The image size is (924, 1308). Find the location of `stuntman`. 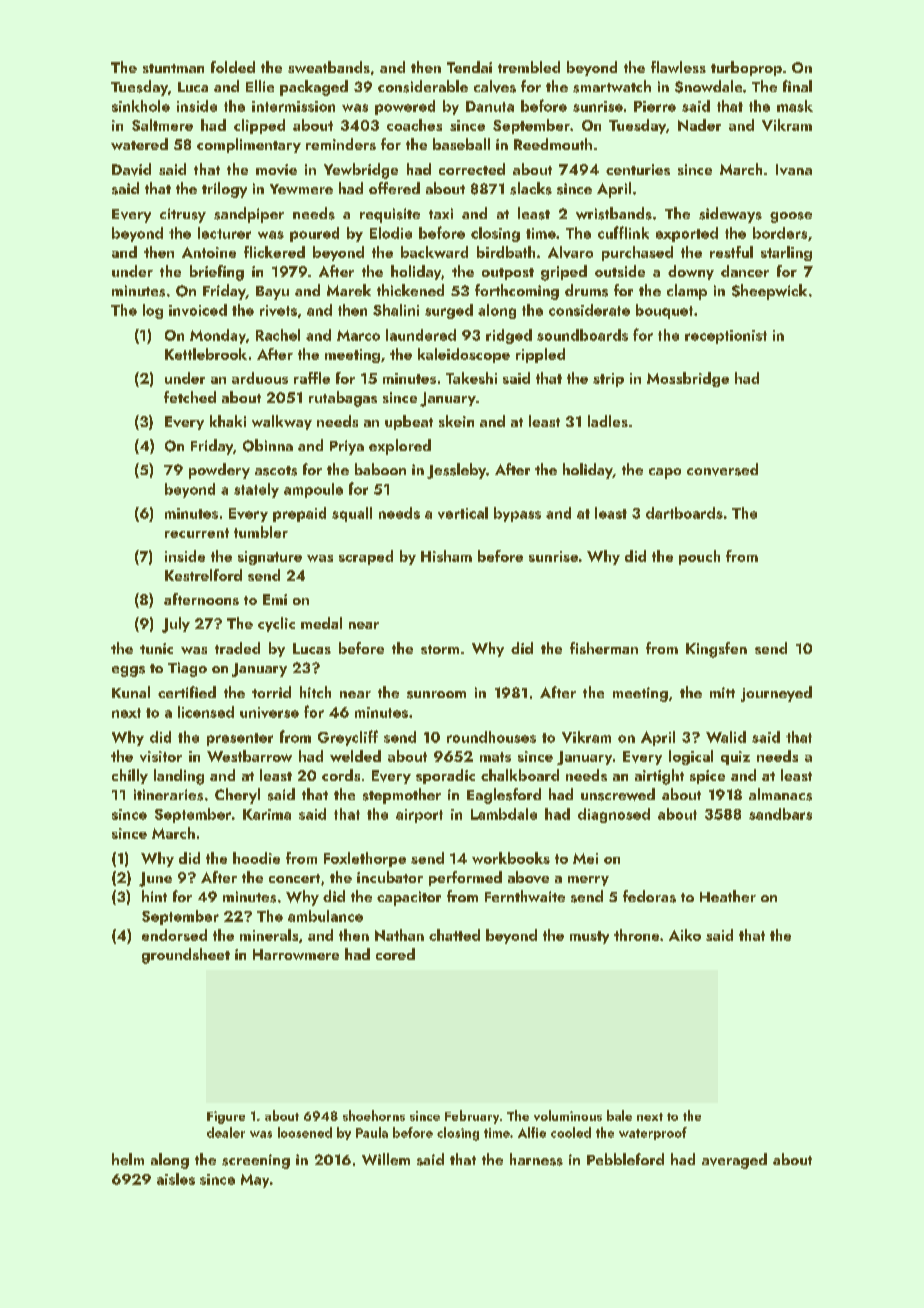

stuntman is located at coordinates (173, 68).
